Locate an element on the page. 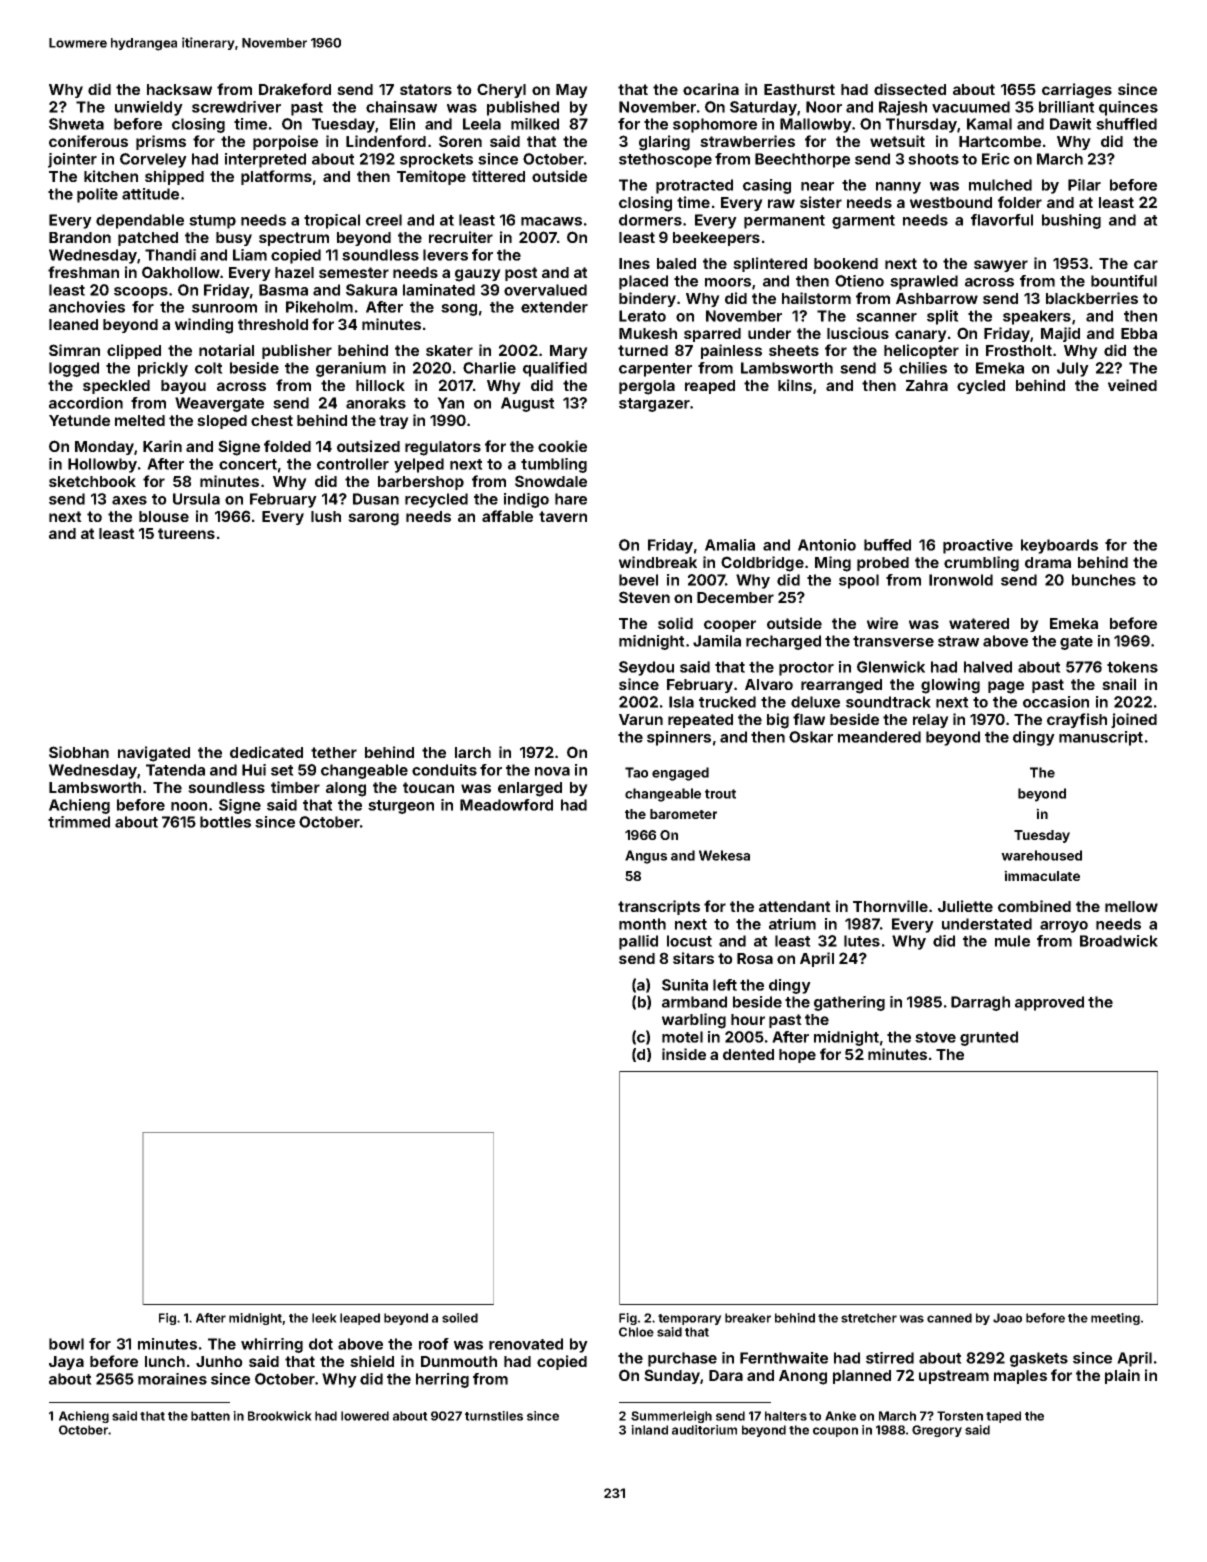 The height and width of the image is (1562, 1207). bountiful is located at coordinates (1124, 281).
